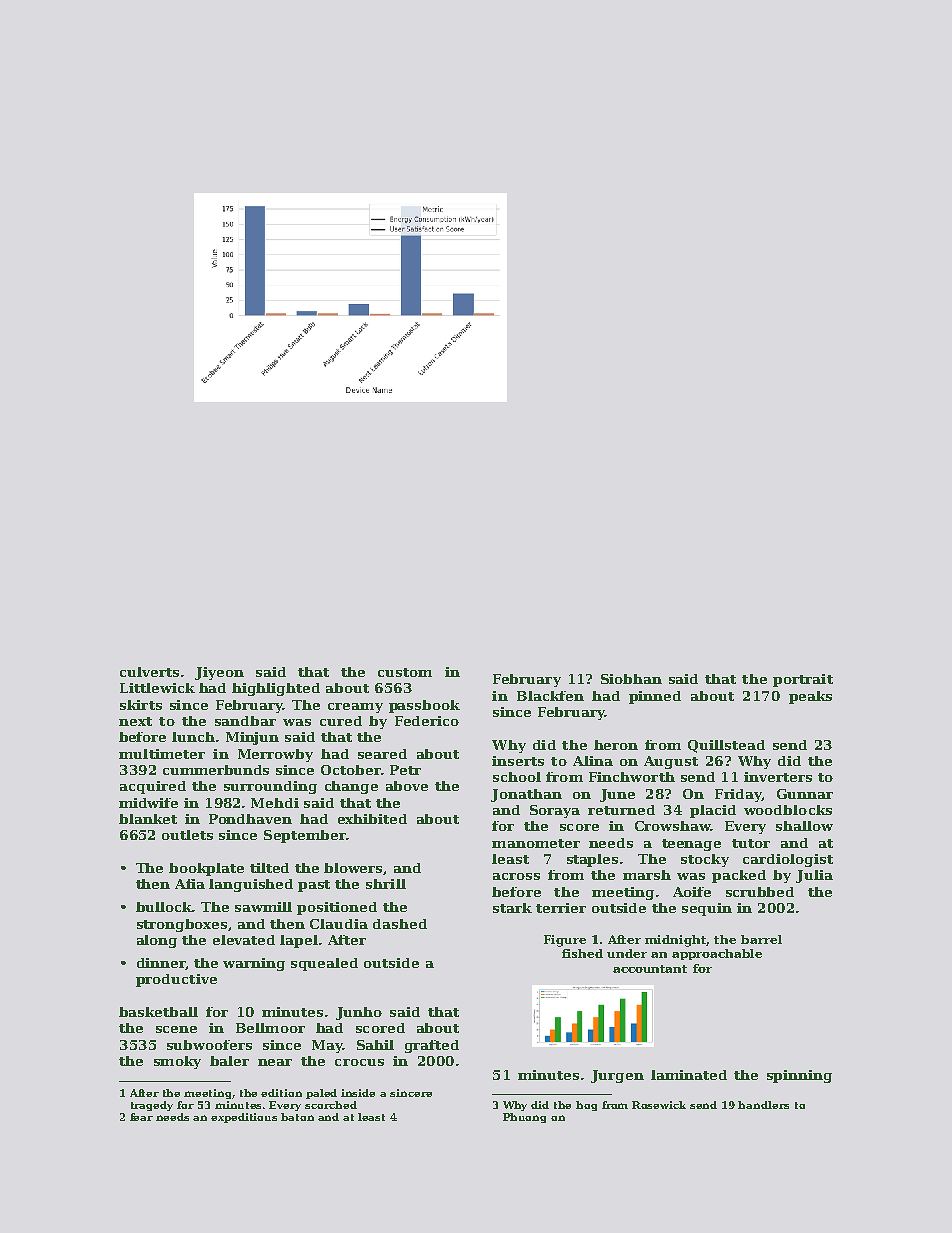 Image resolution: width=952 pixels, height=1233 pixels. I want to click on Pondhaven, so click(250, 819).
